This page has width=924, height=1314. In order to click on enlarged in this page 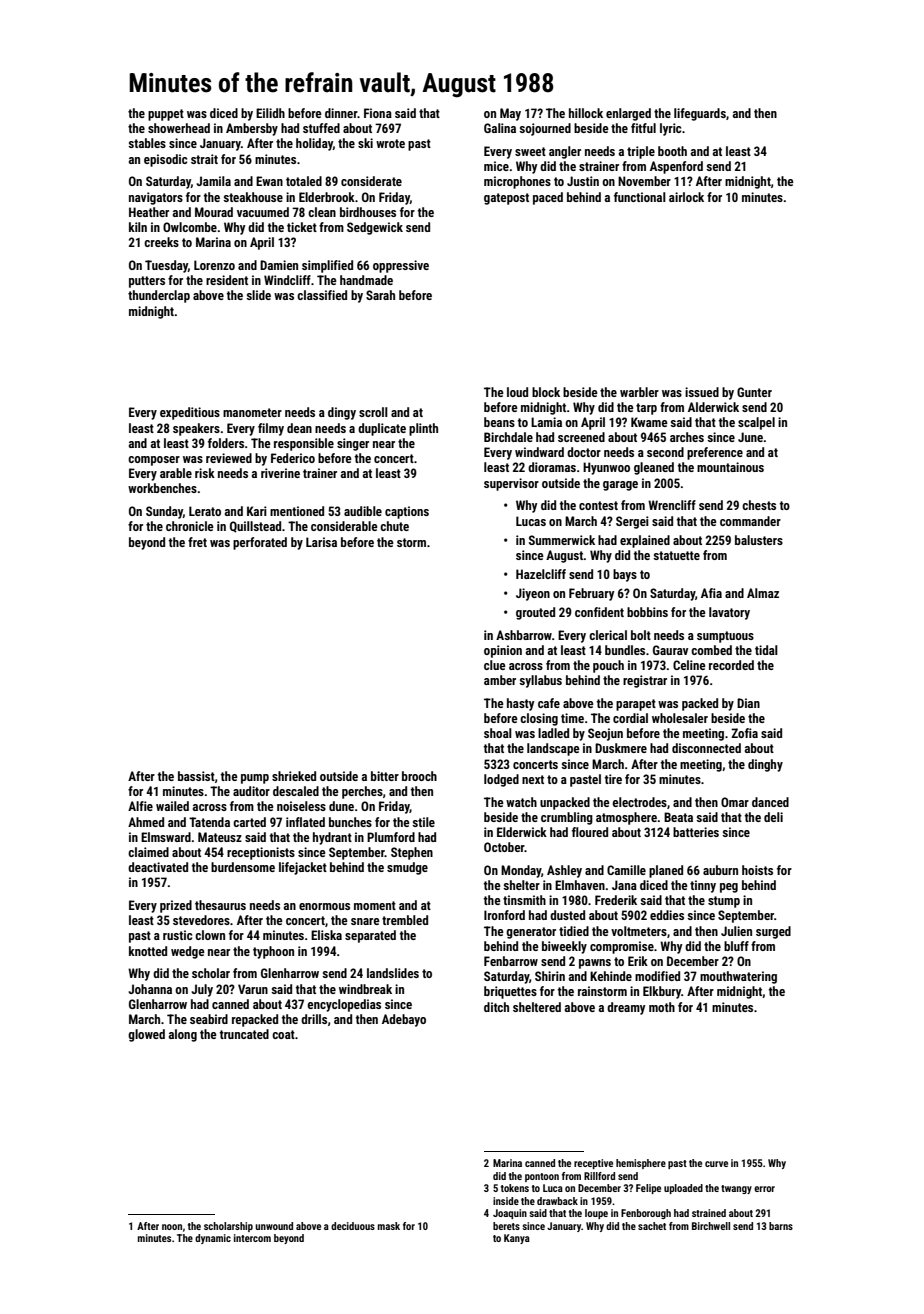, I will do `click(628, 114)`.
